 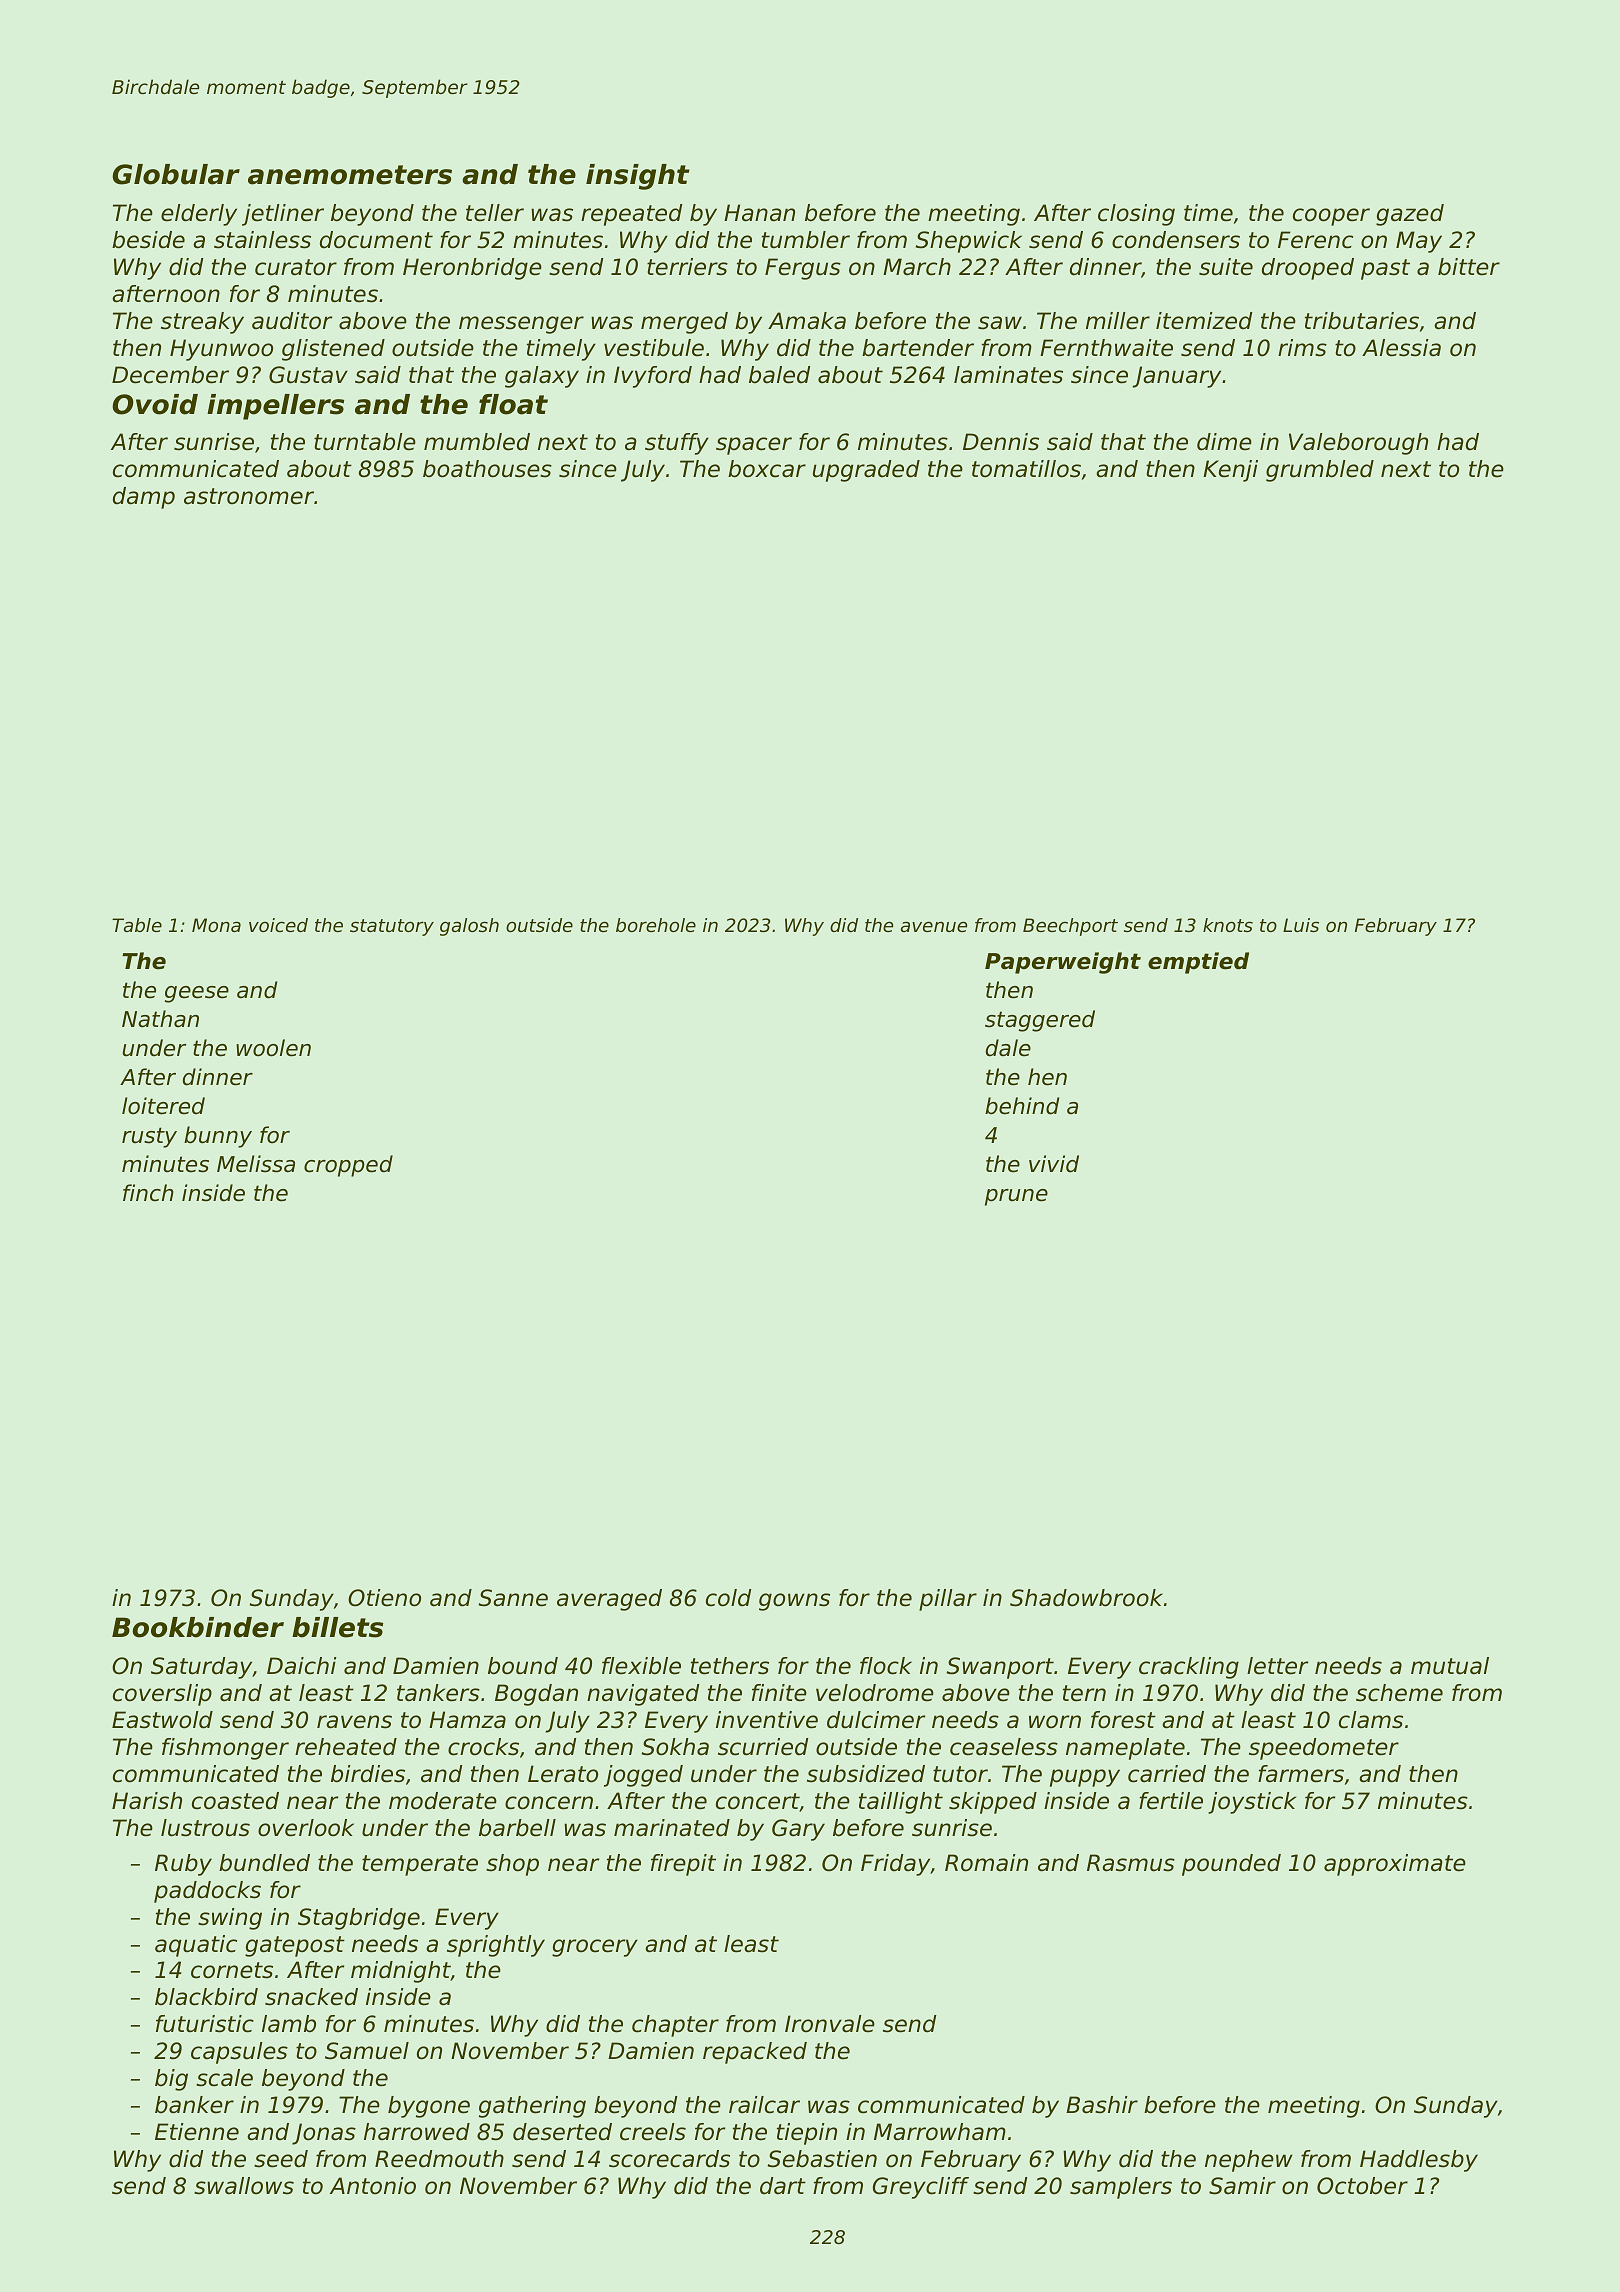 What do you see at coordinates (1121, 2188) in the screenshot?
I see `samplers` at bounding box center [1121, 2188].
